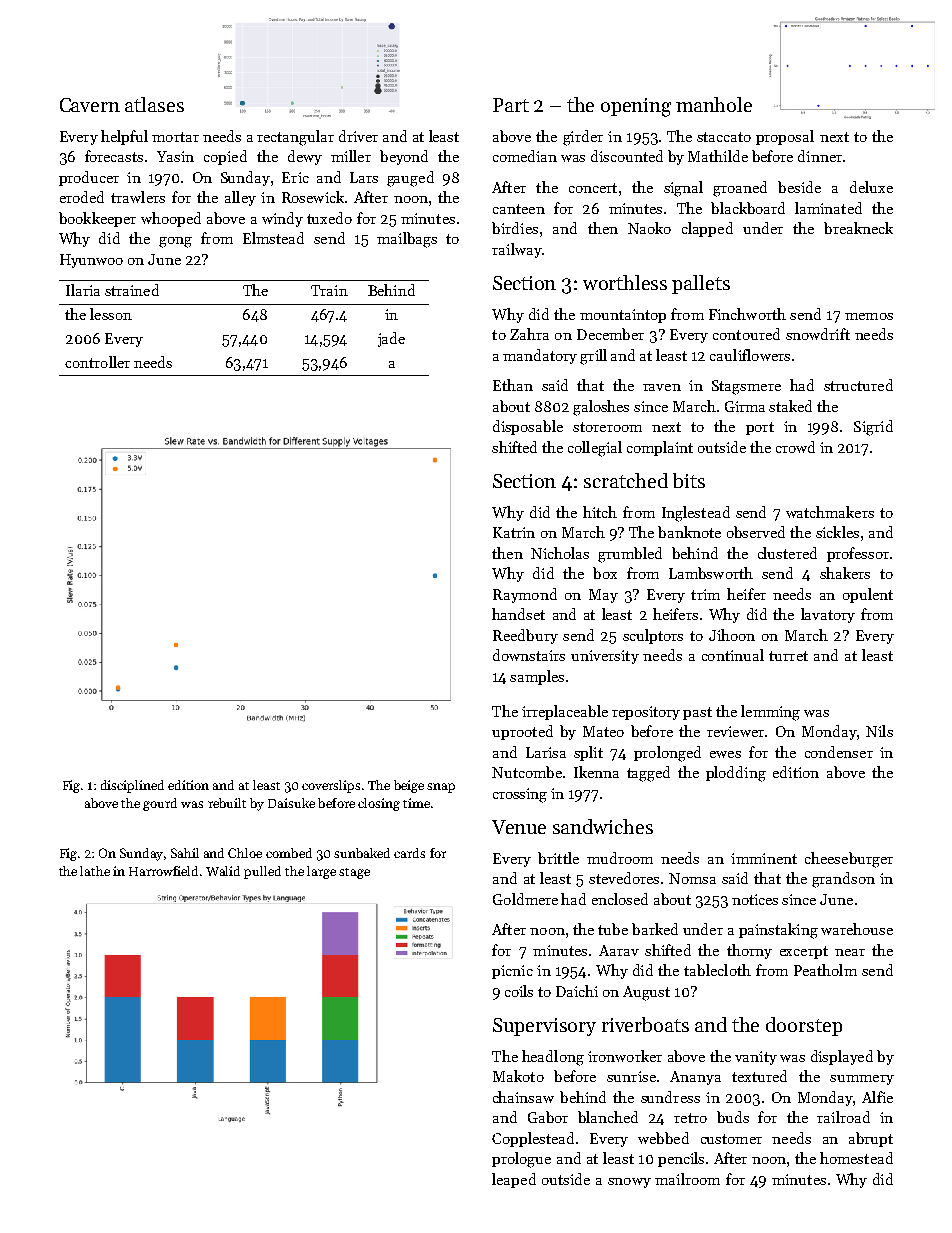 The image size is (952, 1233). What do you see at coordinates (629, 1183) in the screenshot?
I see `snowy` at bounding box center [629, 1183].
